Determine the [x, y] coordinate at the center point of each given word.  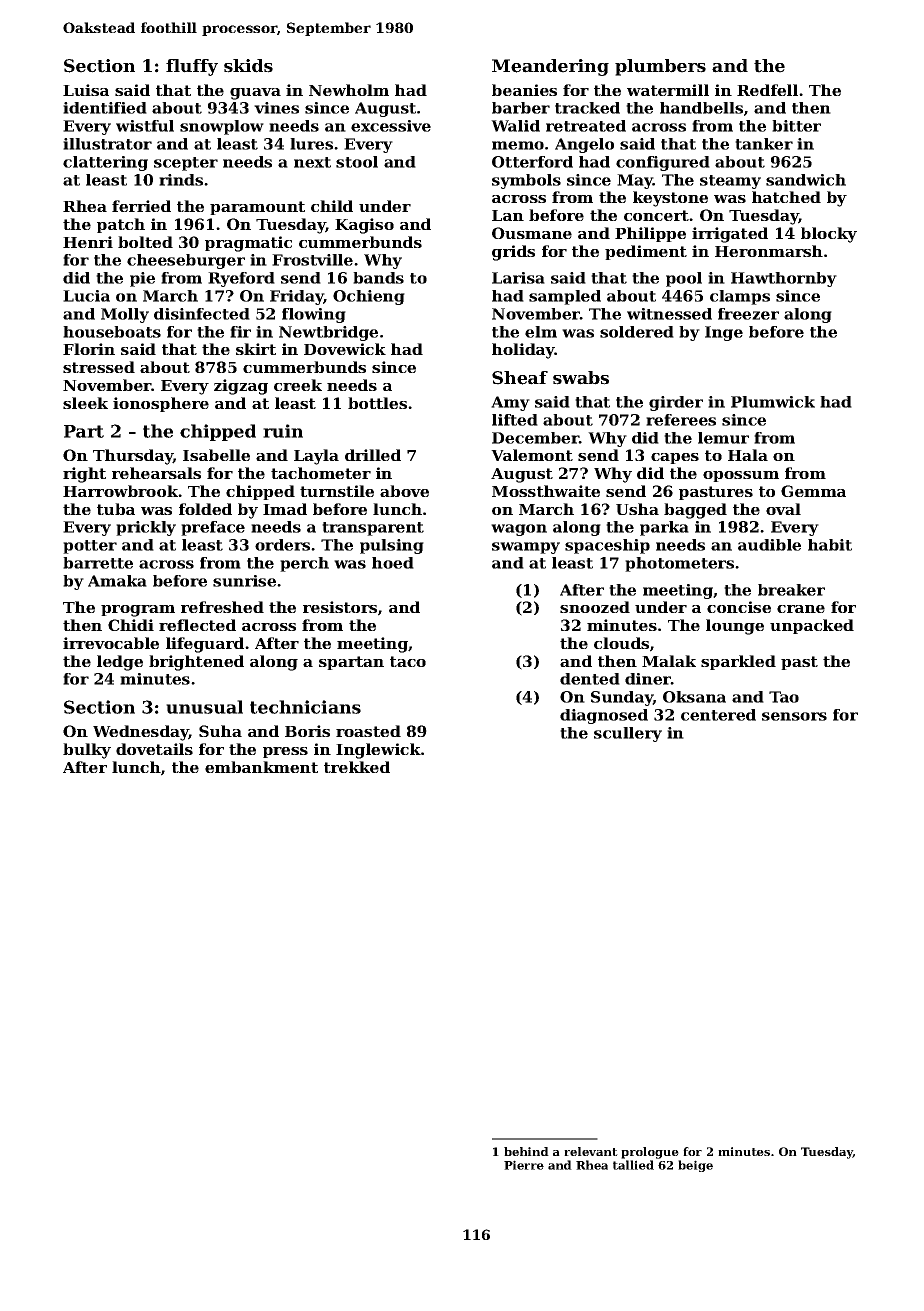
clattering [105, 163]
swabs [581, 378]
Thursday [133, 457]
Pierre [524, 1165]
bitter [796, 126]
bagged [695, 511]
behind [526, 1151]
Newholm [349, 90]
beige [695, 1166]
